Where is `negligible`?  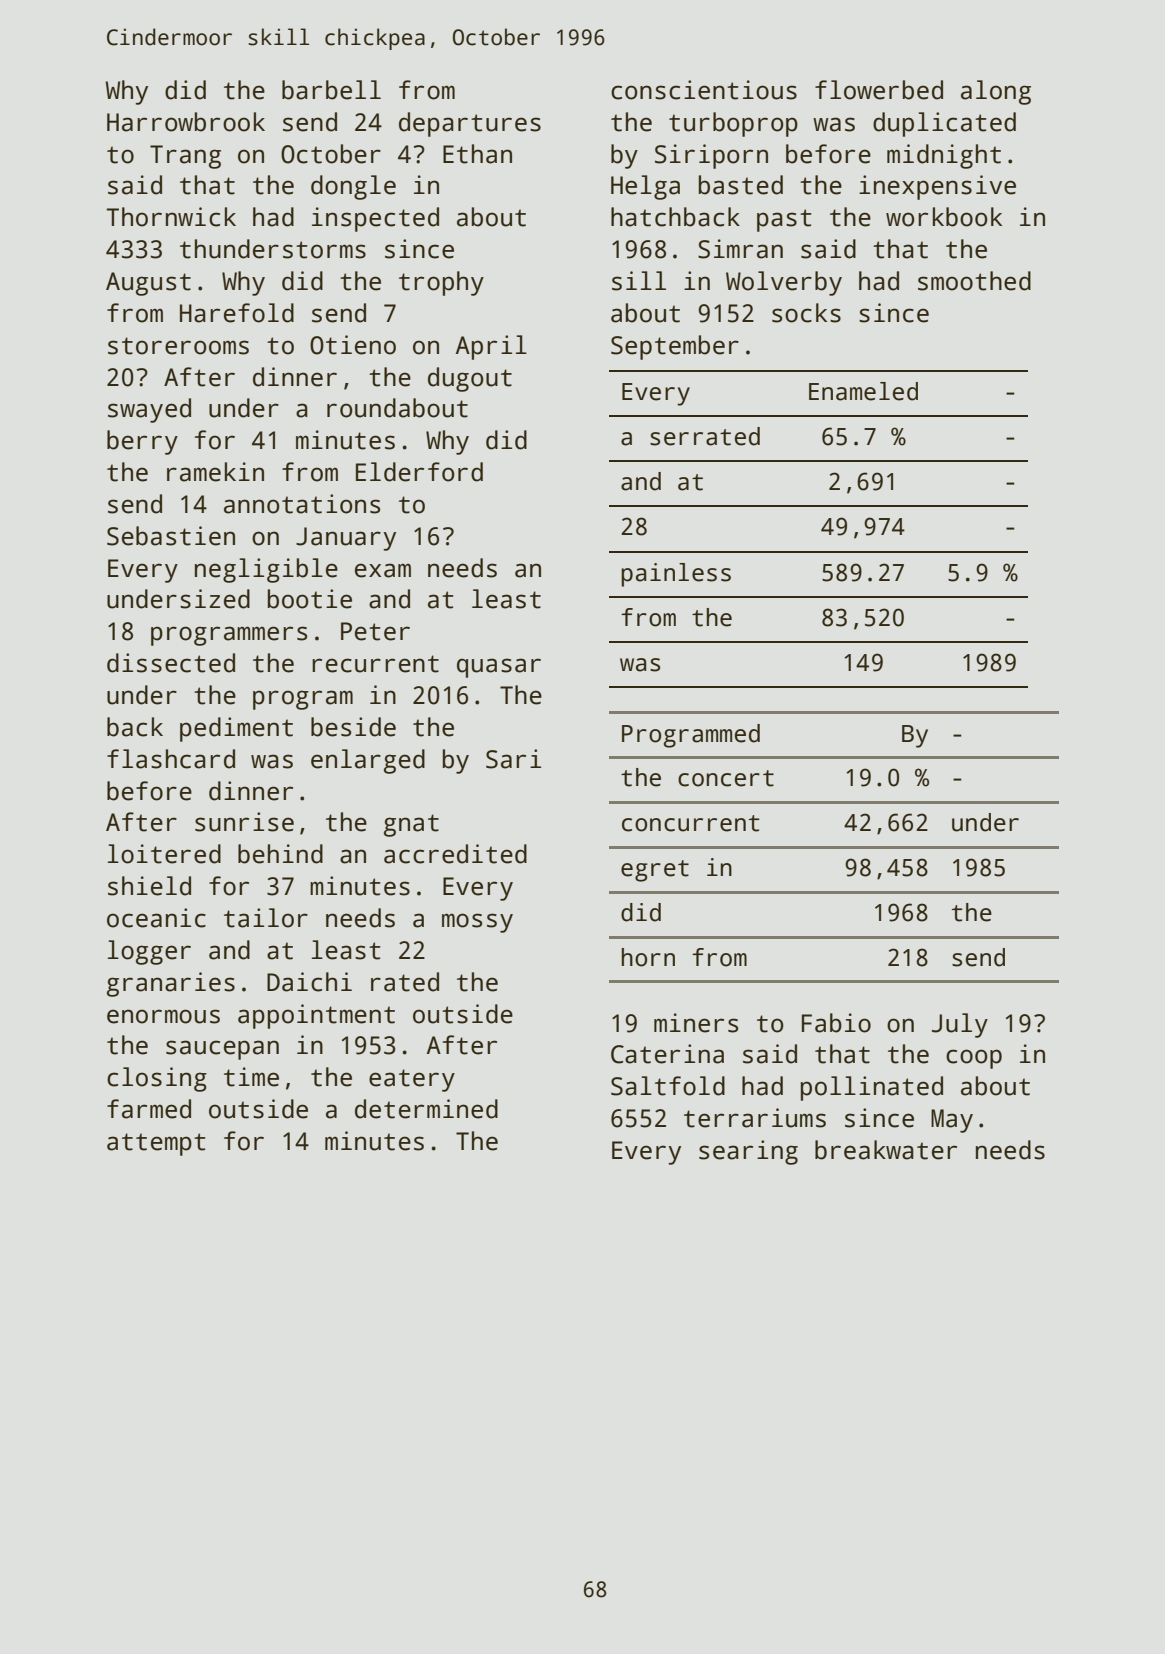
negligible is located at coordinates (266, 570).
